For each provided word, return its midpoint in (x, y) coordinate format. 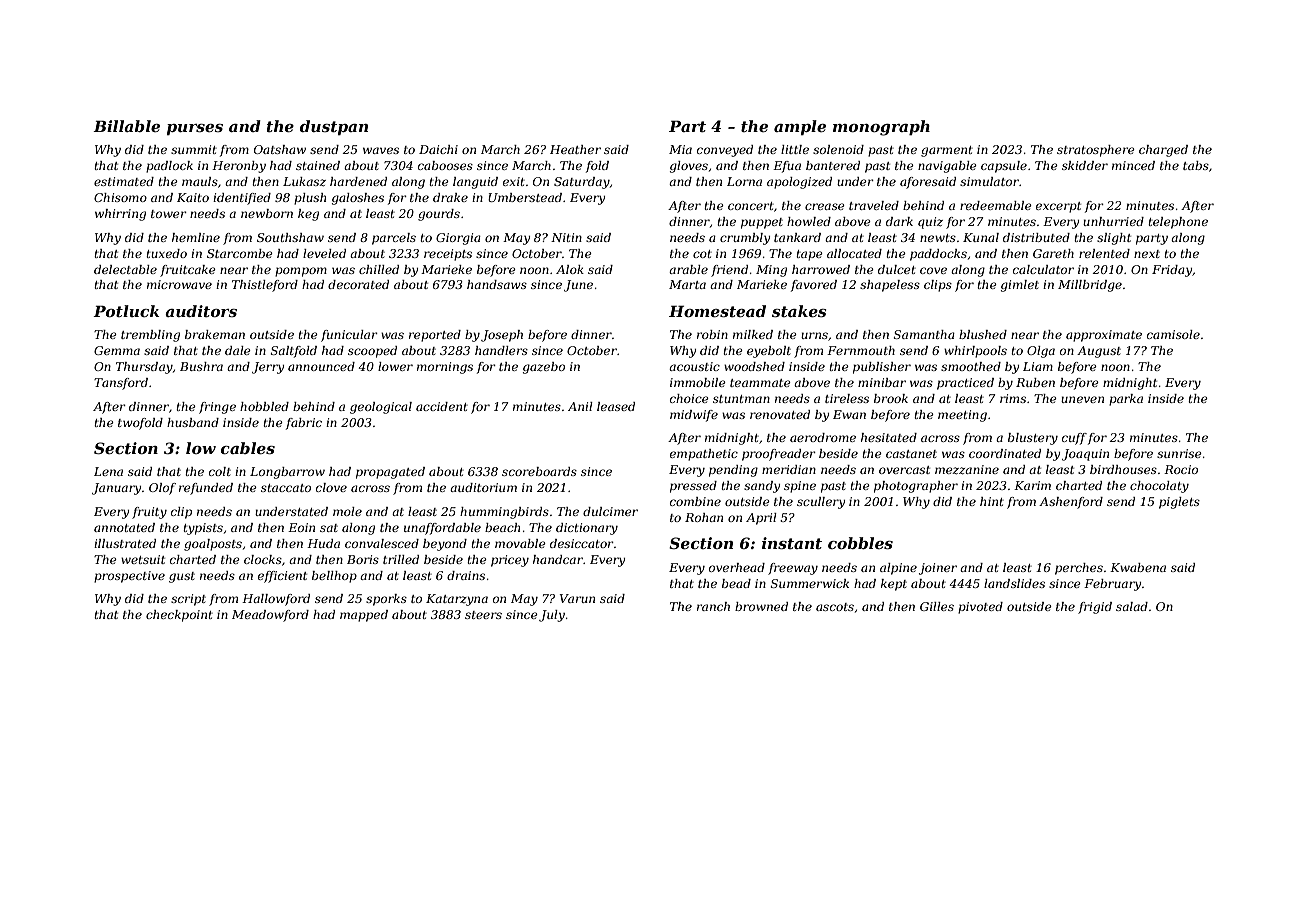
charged (1163, 151)
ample (800, 127)
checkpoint (179, 616)
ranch (713, 606)
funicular (349, 336)
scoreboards (539, 471)
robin (712, 334)
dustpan (334, 127)
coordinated (1005, 453)
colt (220, 471)
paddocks (938, 255)
